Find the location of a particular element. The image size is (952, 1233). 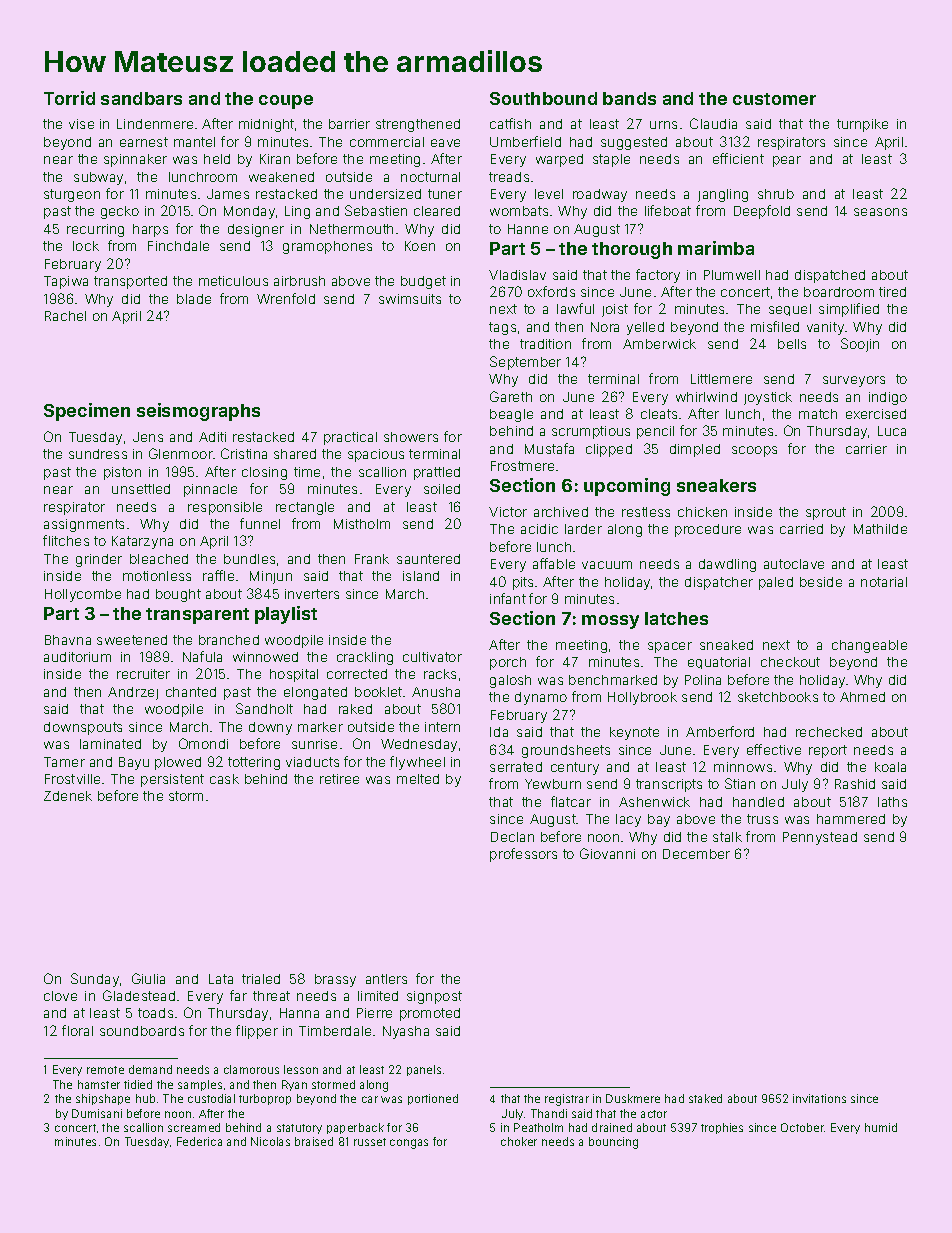

Pennystead is located at coordinates (820, 838).
